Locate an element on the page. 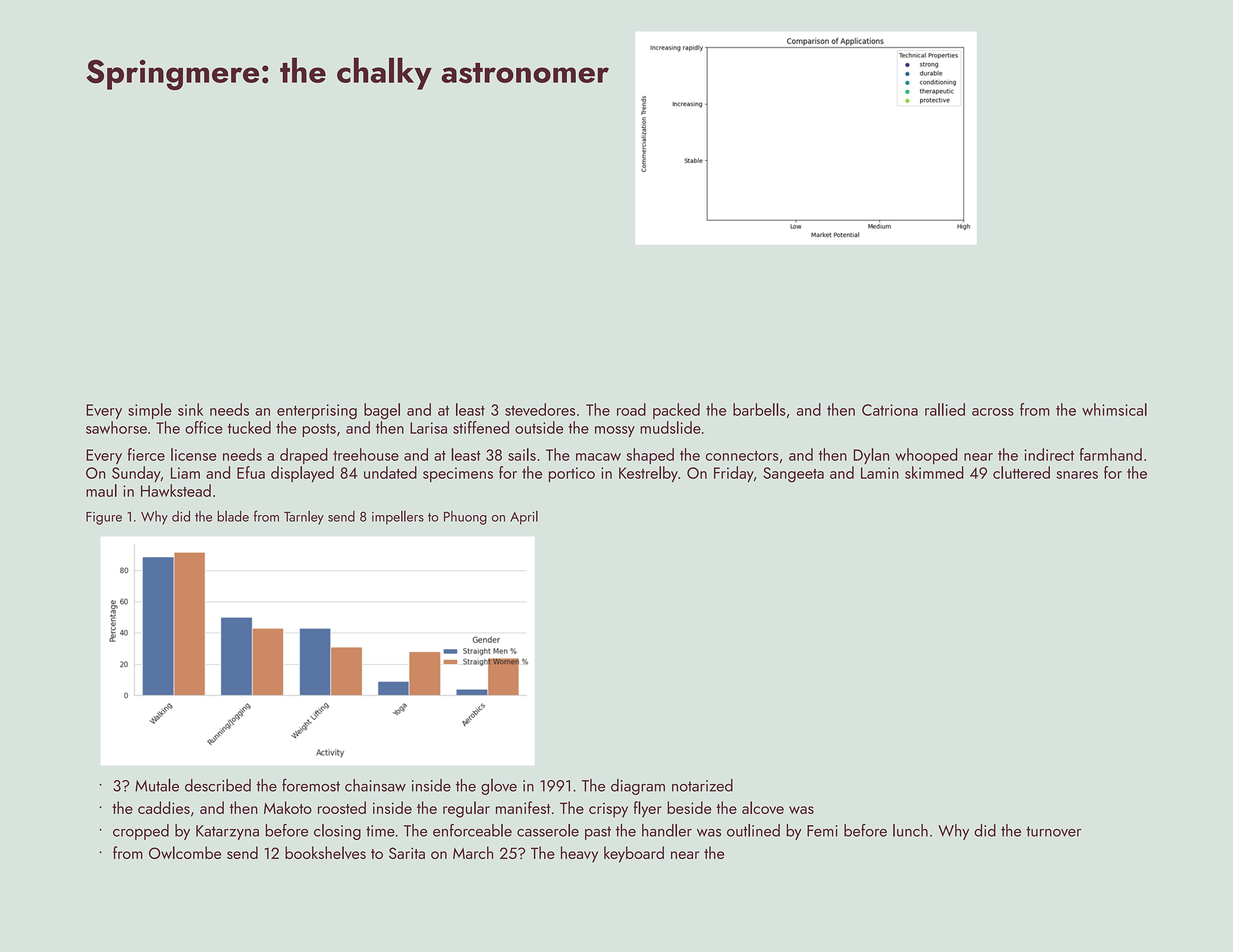  Sarita is located at coordinates (407, 853).
